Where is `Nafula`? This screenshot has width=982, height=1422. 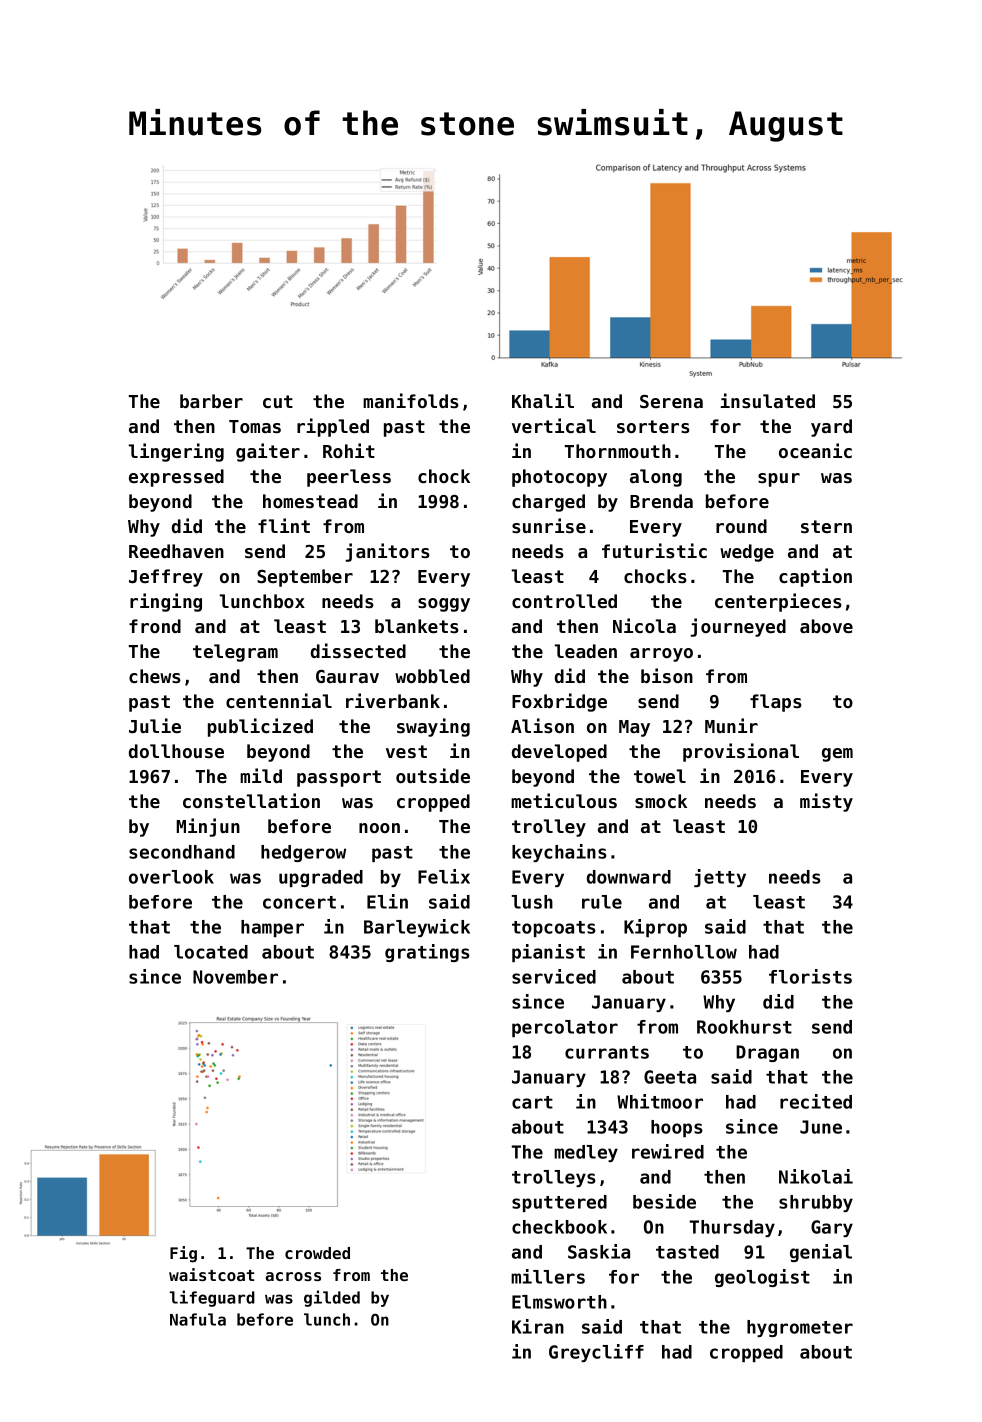 Nafula is located at coordinates (198, 1319).
